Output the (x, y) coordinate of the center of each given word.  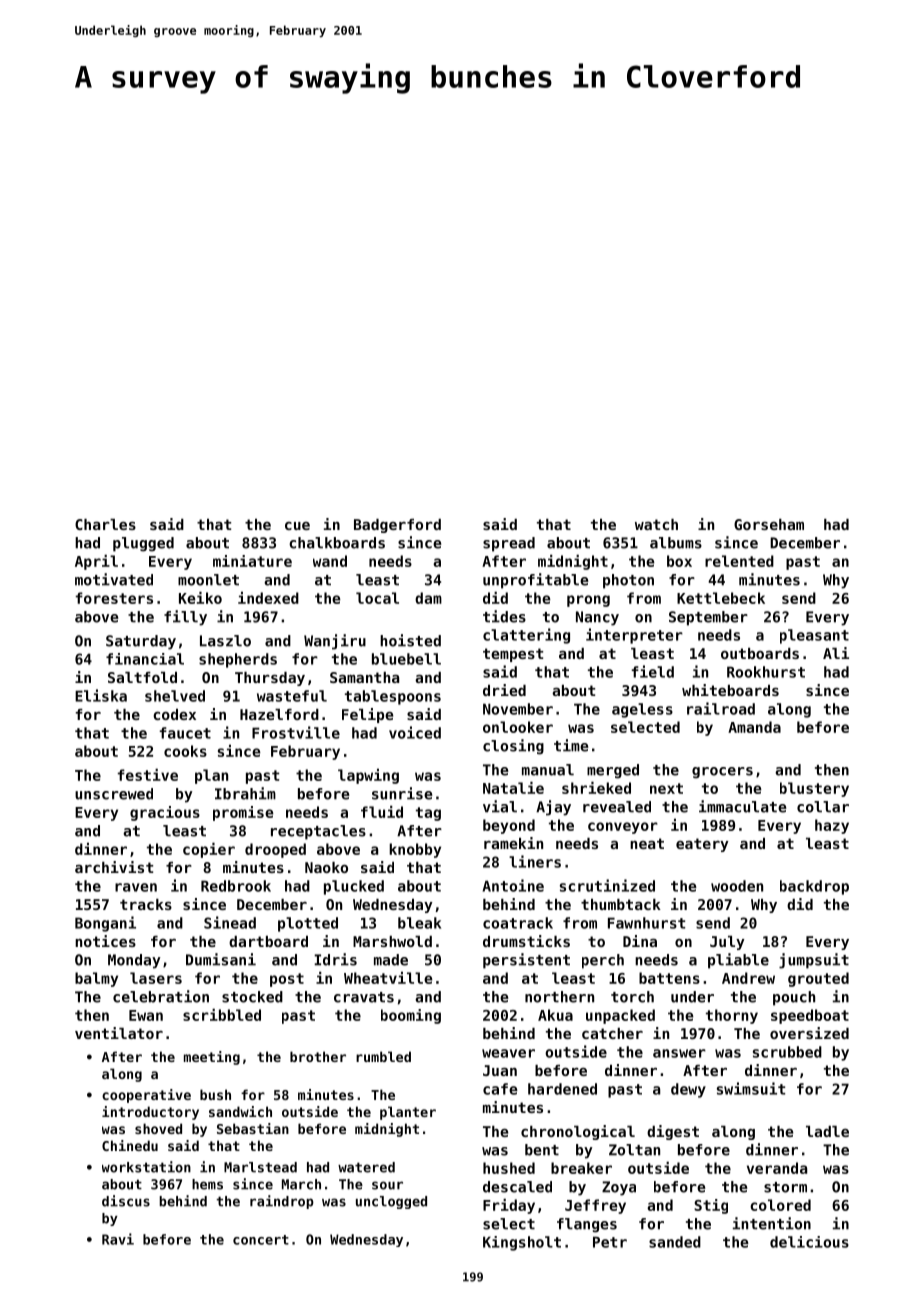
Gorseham (769, 524)
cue (297, 526)
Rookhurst (766, 672)
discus (126, 1201)
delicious (809, 1242)
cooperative (146, 1096)
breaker (581, 1168)
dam (428, 598)
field (652, 671)
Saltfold (142, 677)
